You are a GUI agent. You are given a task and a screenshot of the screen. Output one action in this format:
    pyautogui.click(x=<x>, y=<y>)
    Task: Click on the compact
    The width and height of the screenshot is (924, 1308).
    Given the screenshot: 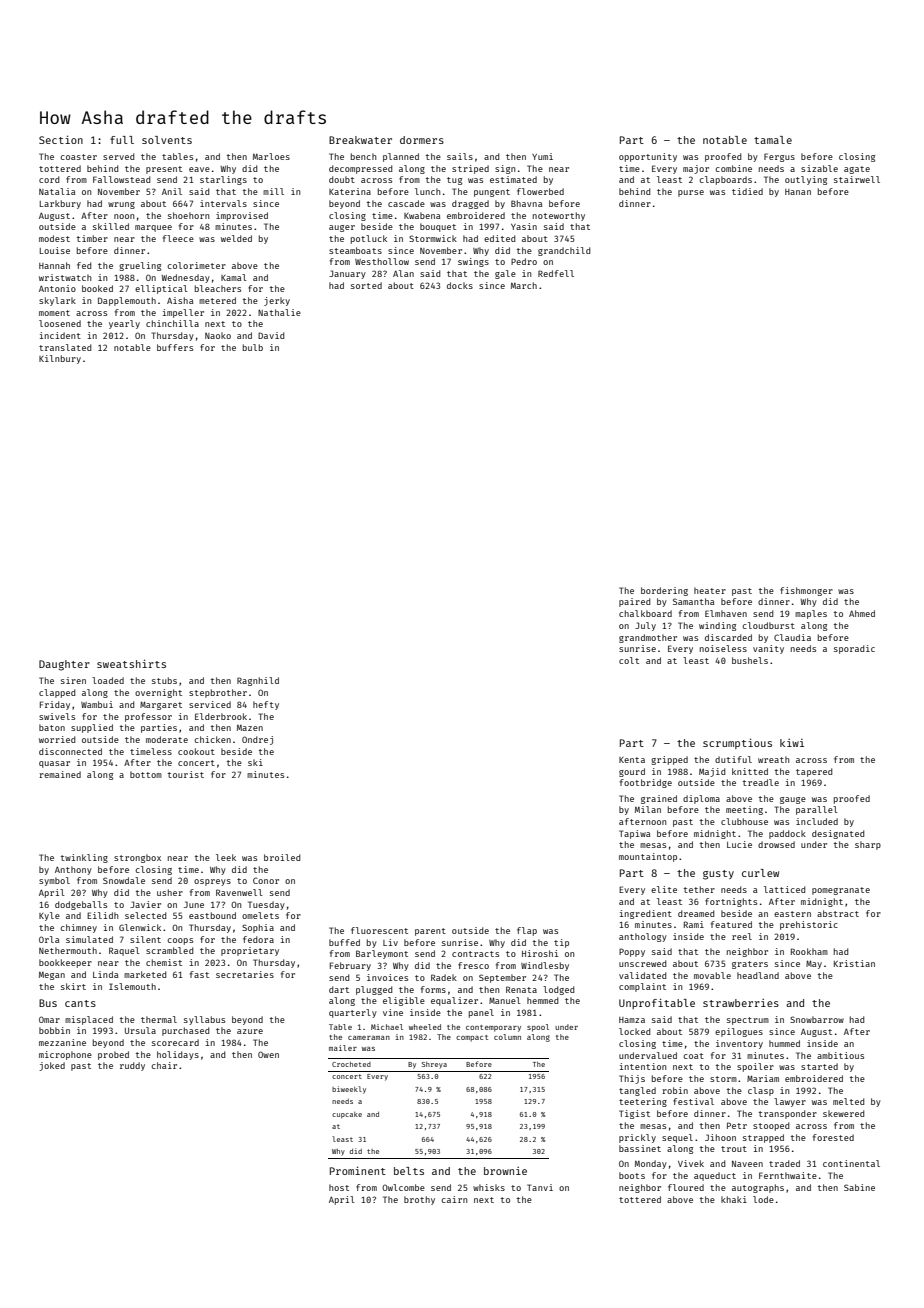 What is the action you would take?
    pyautogui.click(x=472, y=1038)
